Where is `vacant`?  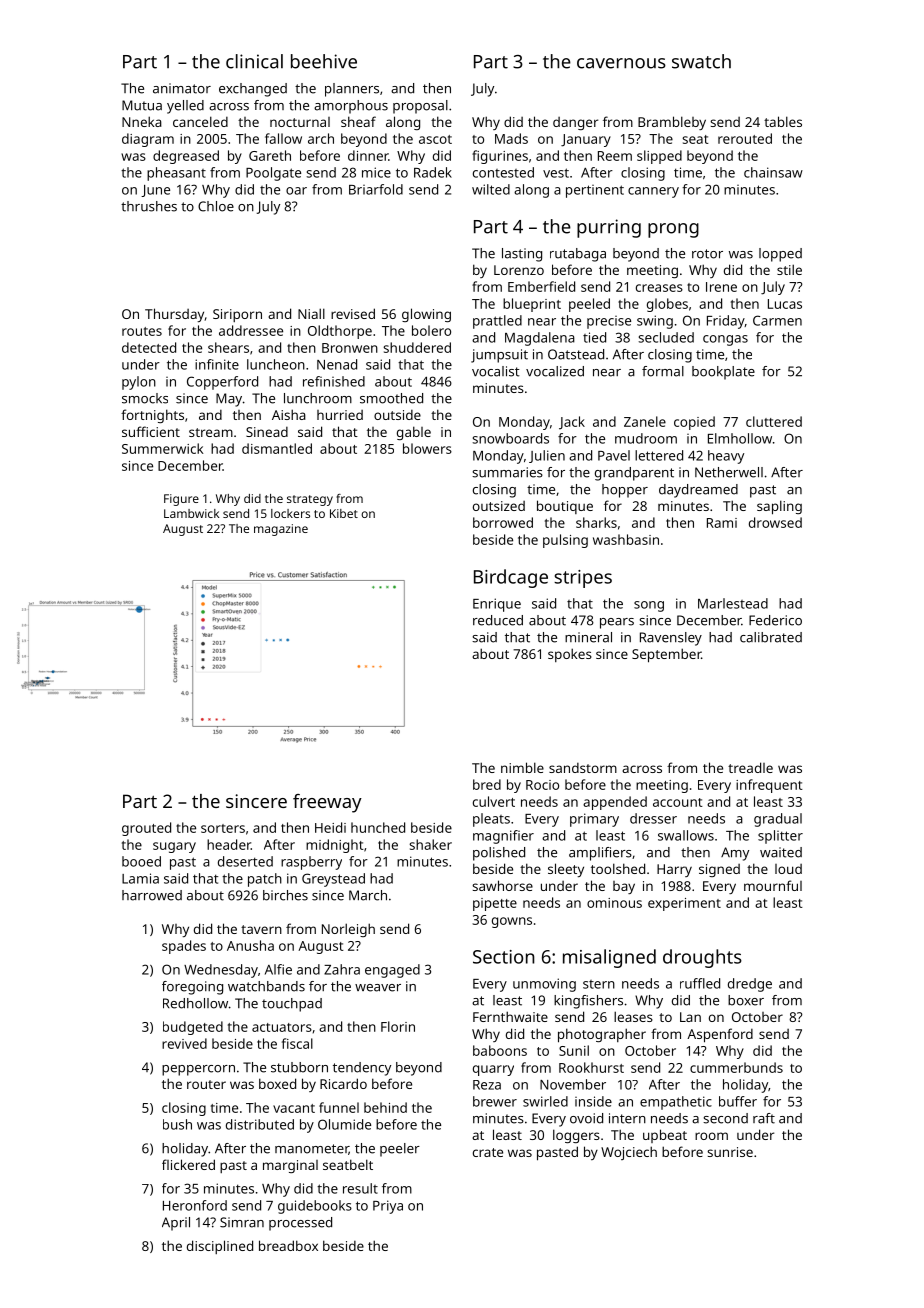 vacant is located at coordinates (294, 1108).
